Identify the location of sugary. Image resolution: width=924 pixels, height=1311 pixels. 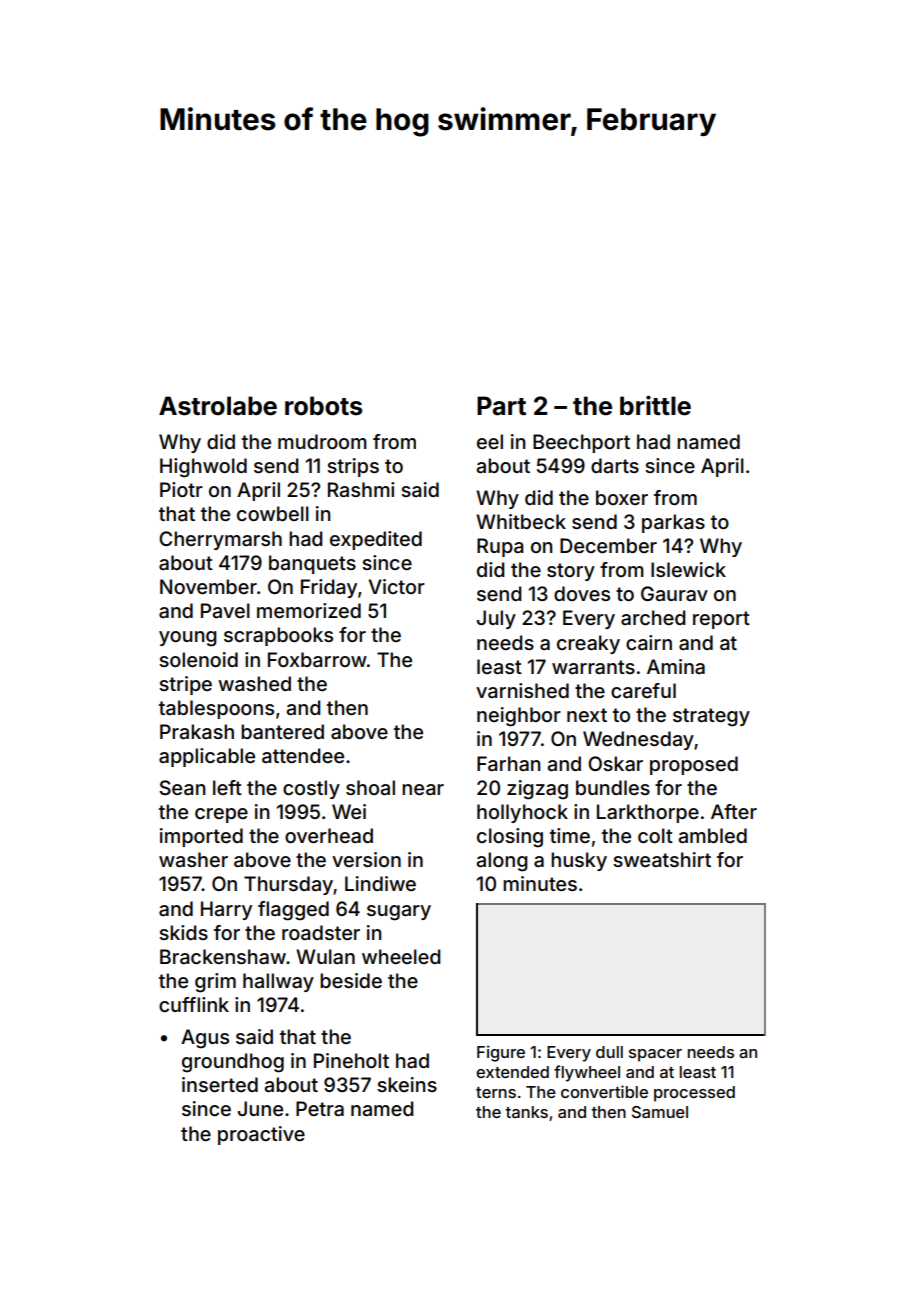
(399, 913).
